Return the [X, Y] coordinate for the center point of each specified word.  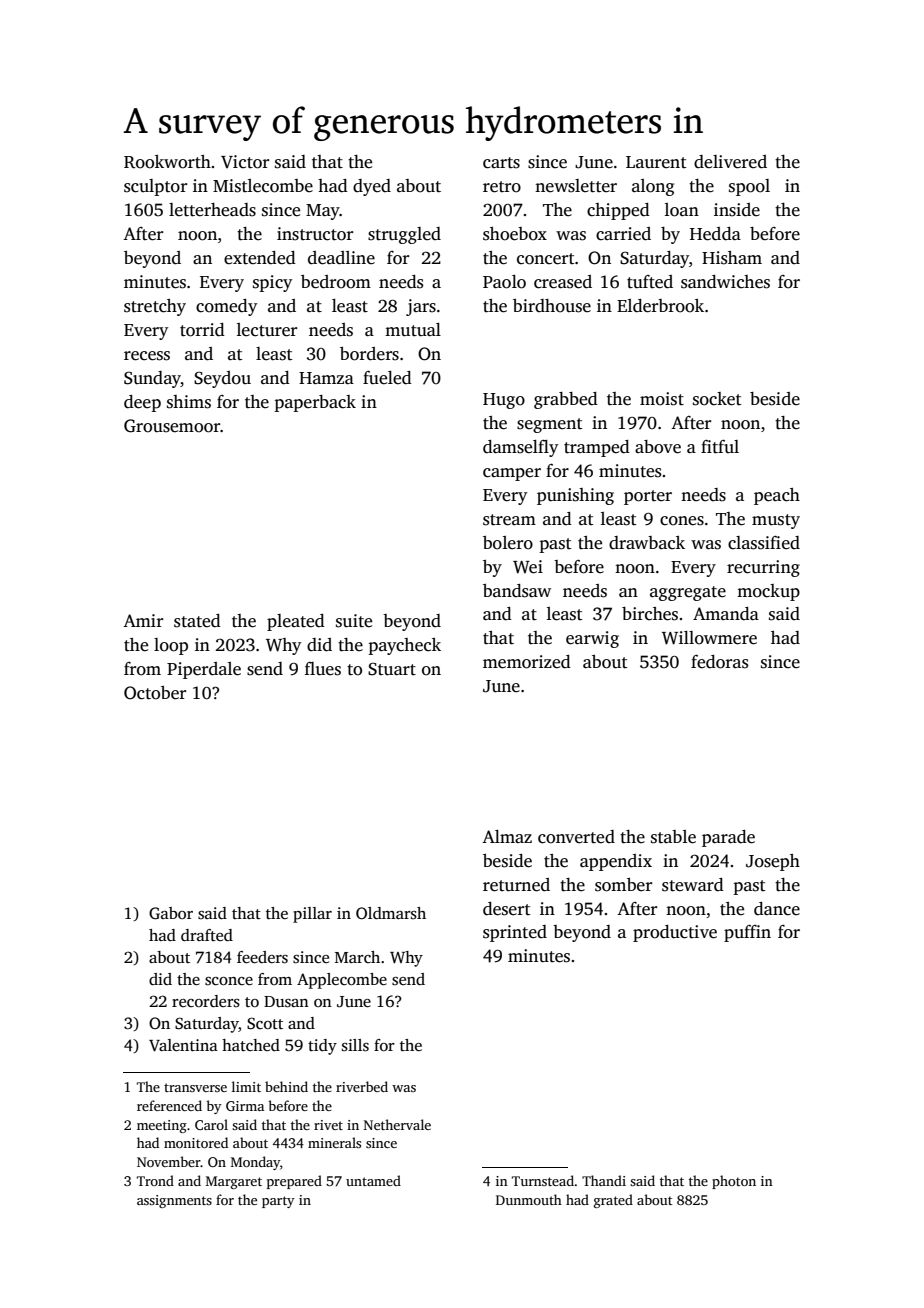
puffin [747, 933]
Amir [143, 620]
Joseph [773, 862]
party [278, 1202]
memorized [527, 662]
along [653, 187]
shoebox [515, 234]
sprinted [515, 933]
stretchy [155, 307]
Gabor [171, 913]
